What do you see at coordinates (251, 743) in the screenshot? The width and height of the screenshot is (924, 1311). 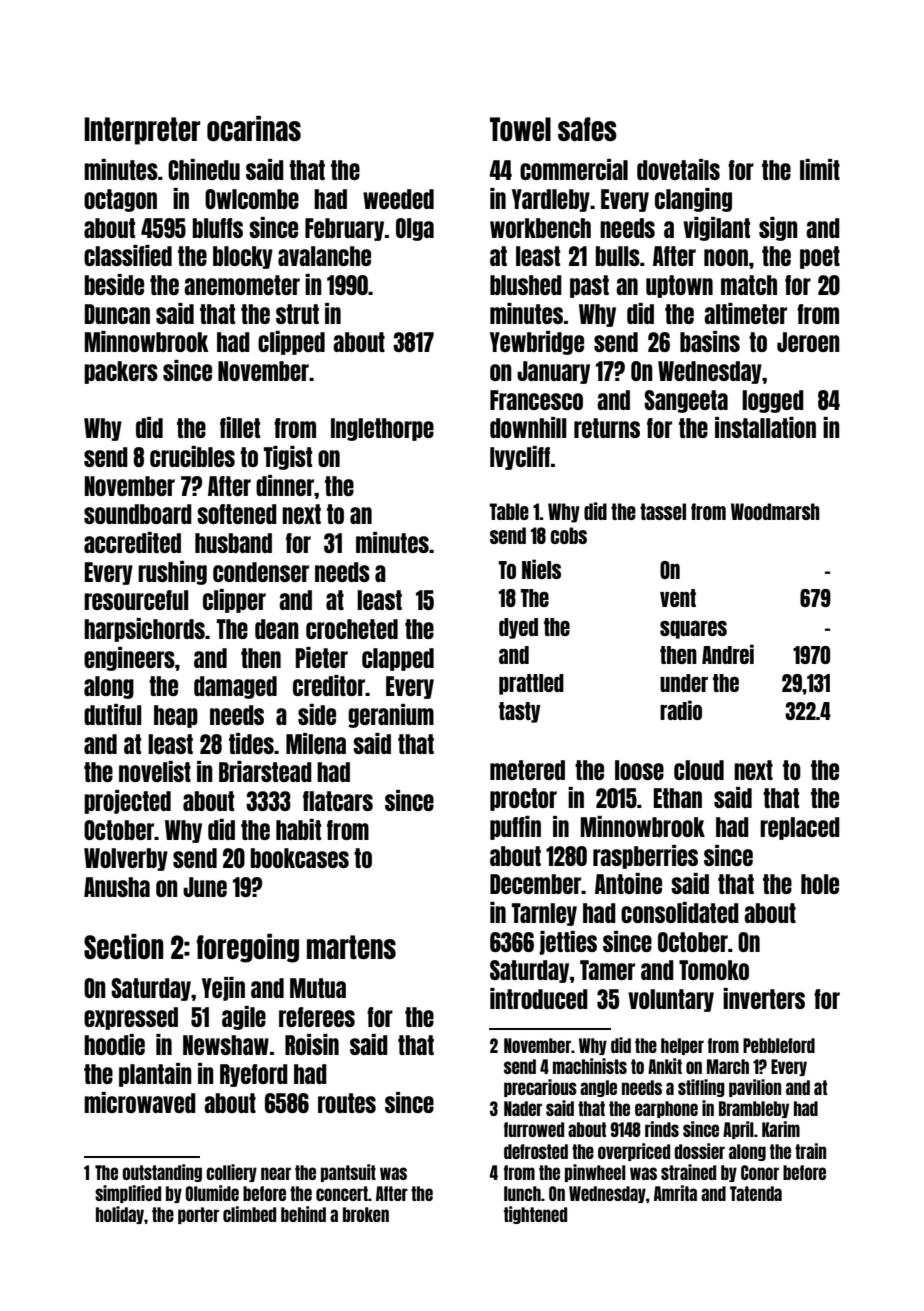 I see `tides` at bounding box center [251, 743].
